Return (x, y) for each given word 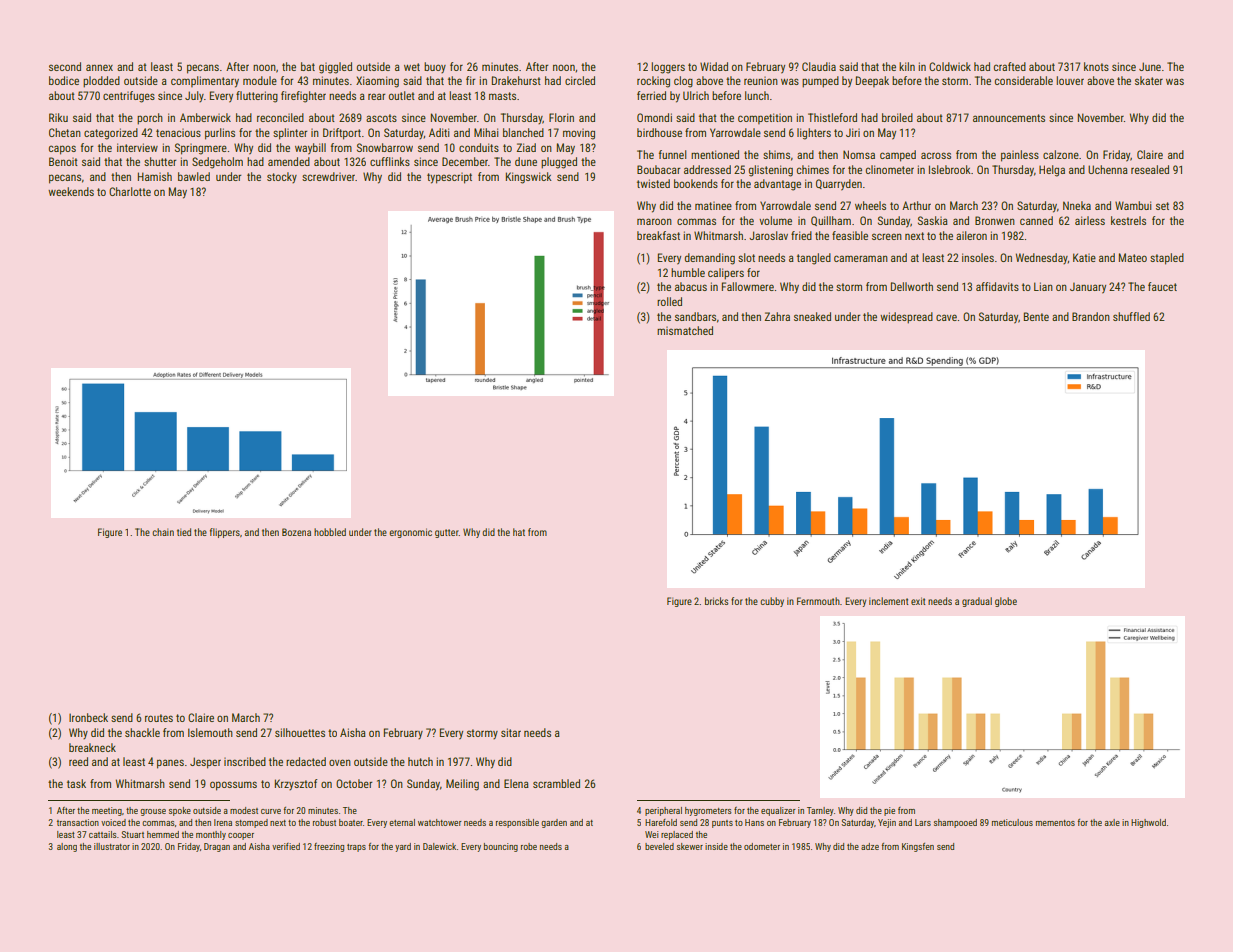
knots (1096, 66)
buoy (435, 67)
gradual (977, 602)
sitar (511, 732)
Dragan (217, 847)
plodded (101, 82)
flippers (225, 533)
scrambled (556, 783)
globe (1006, 602)
